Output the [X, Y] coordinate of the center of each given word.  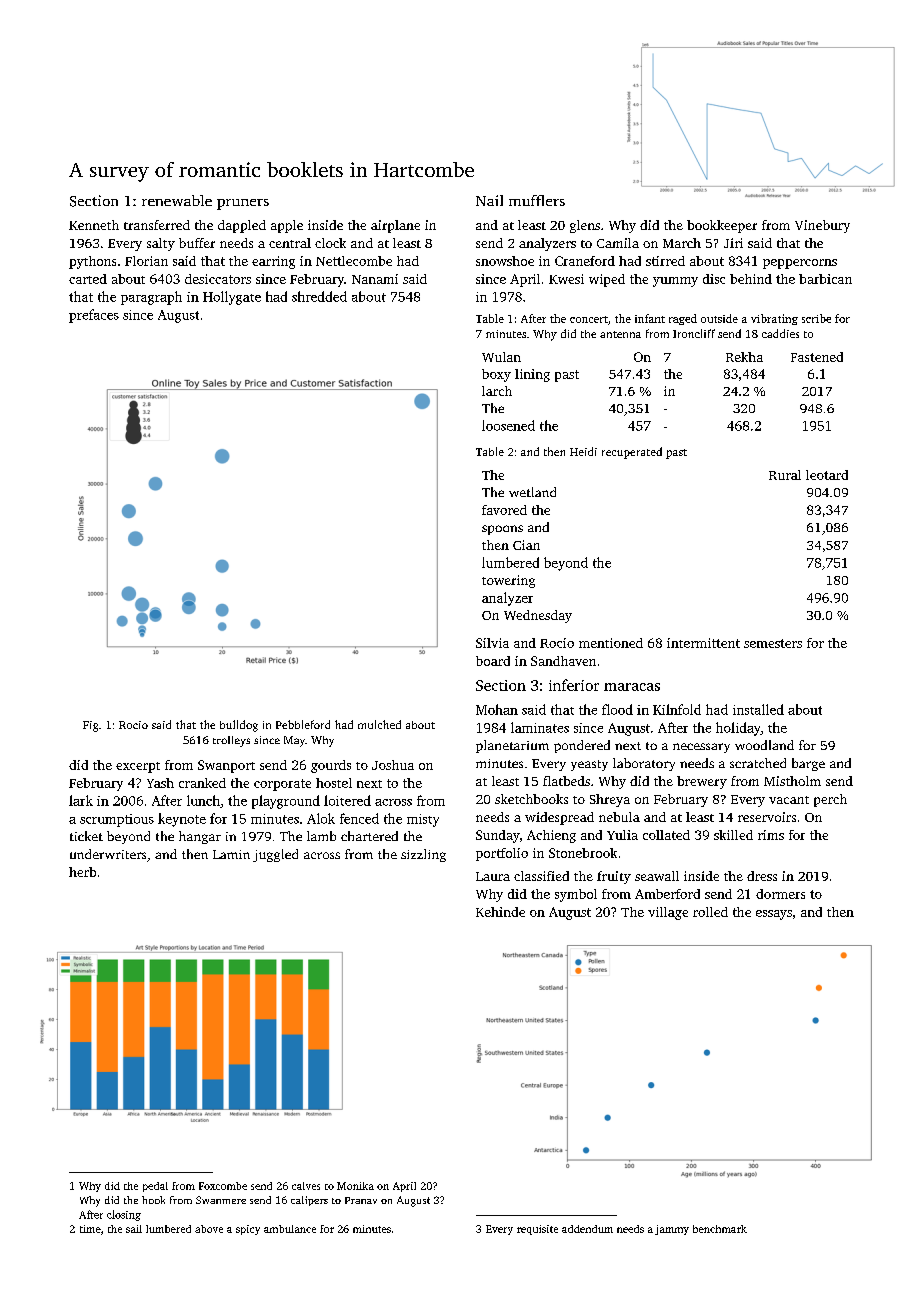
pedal [155, 1187]
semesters [773, 643]
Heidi [583, 451]
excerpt [138, 767]
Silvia [492, 643]
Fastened [817, 357]
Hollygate [232, 298]
